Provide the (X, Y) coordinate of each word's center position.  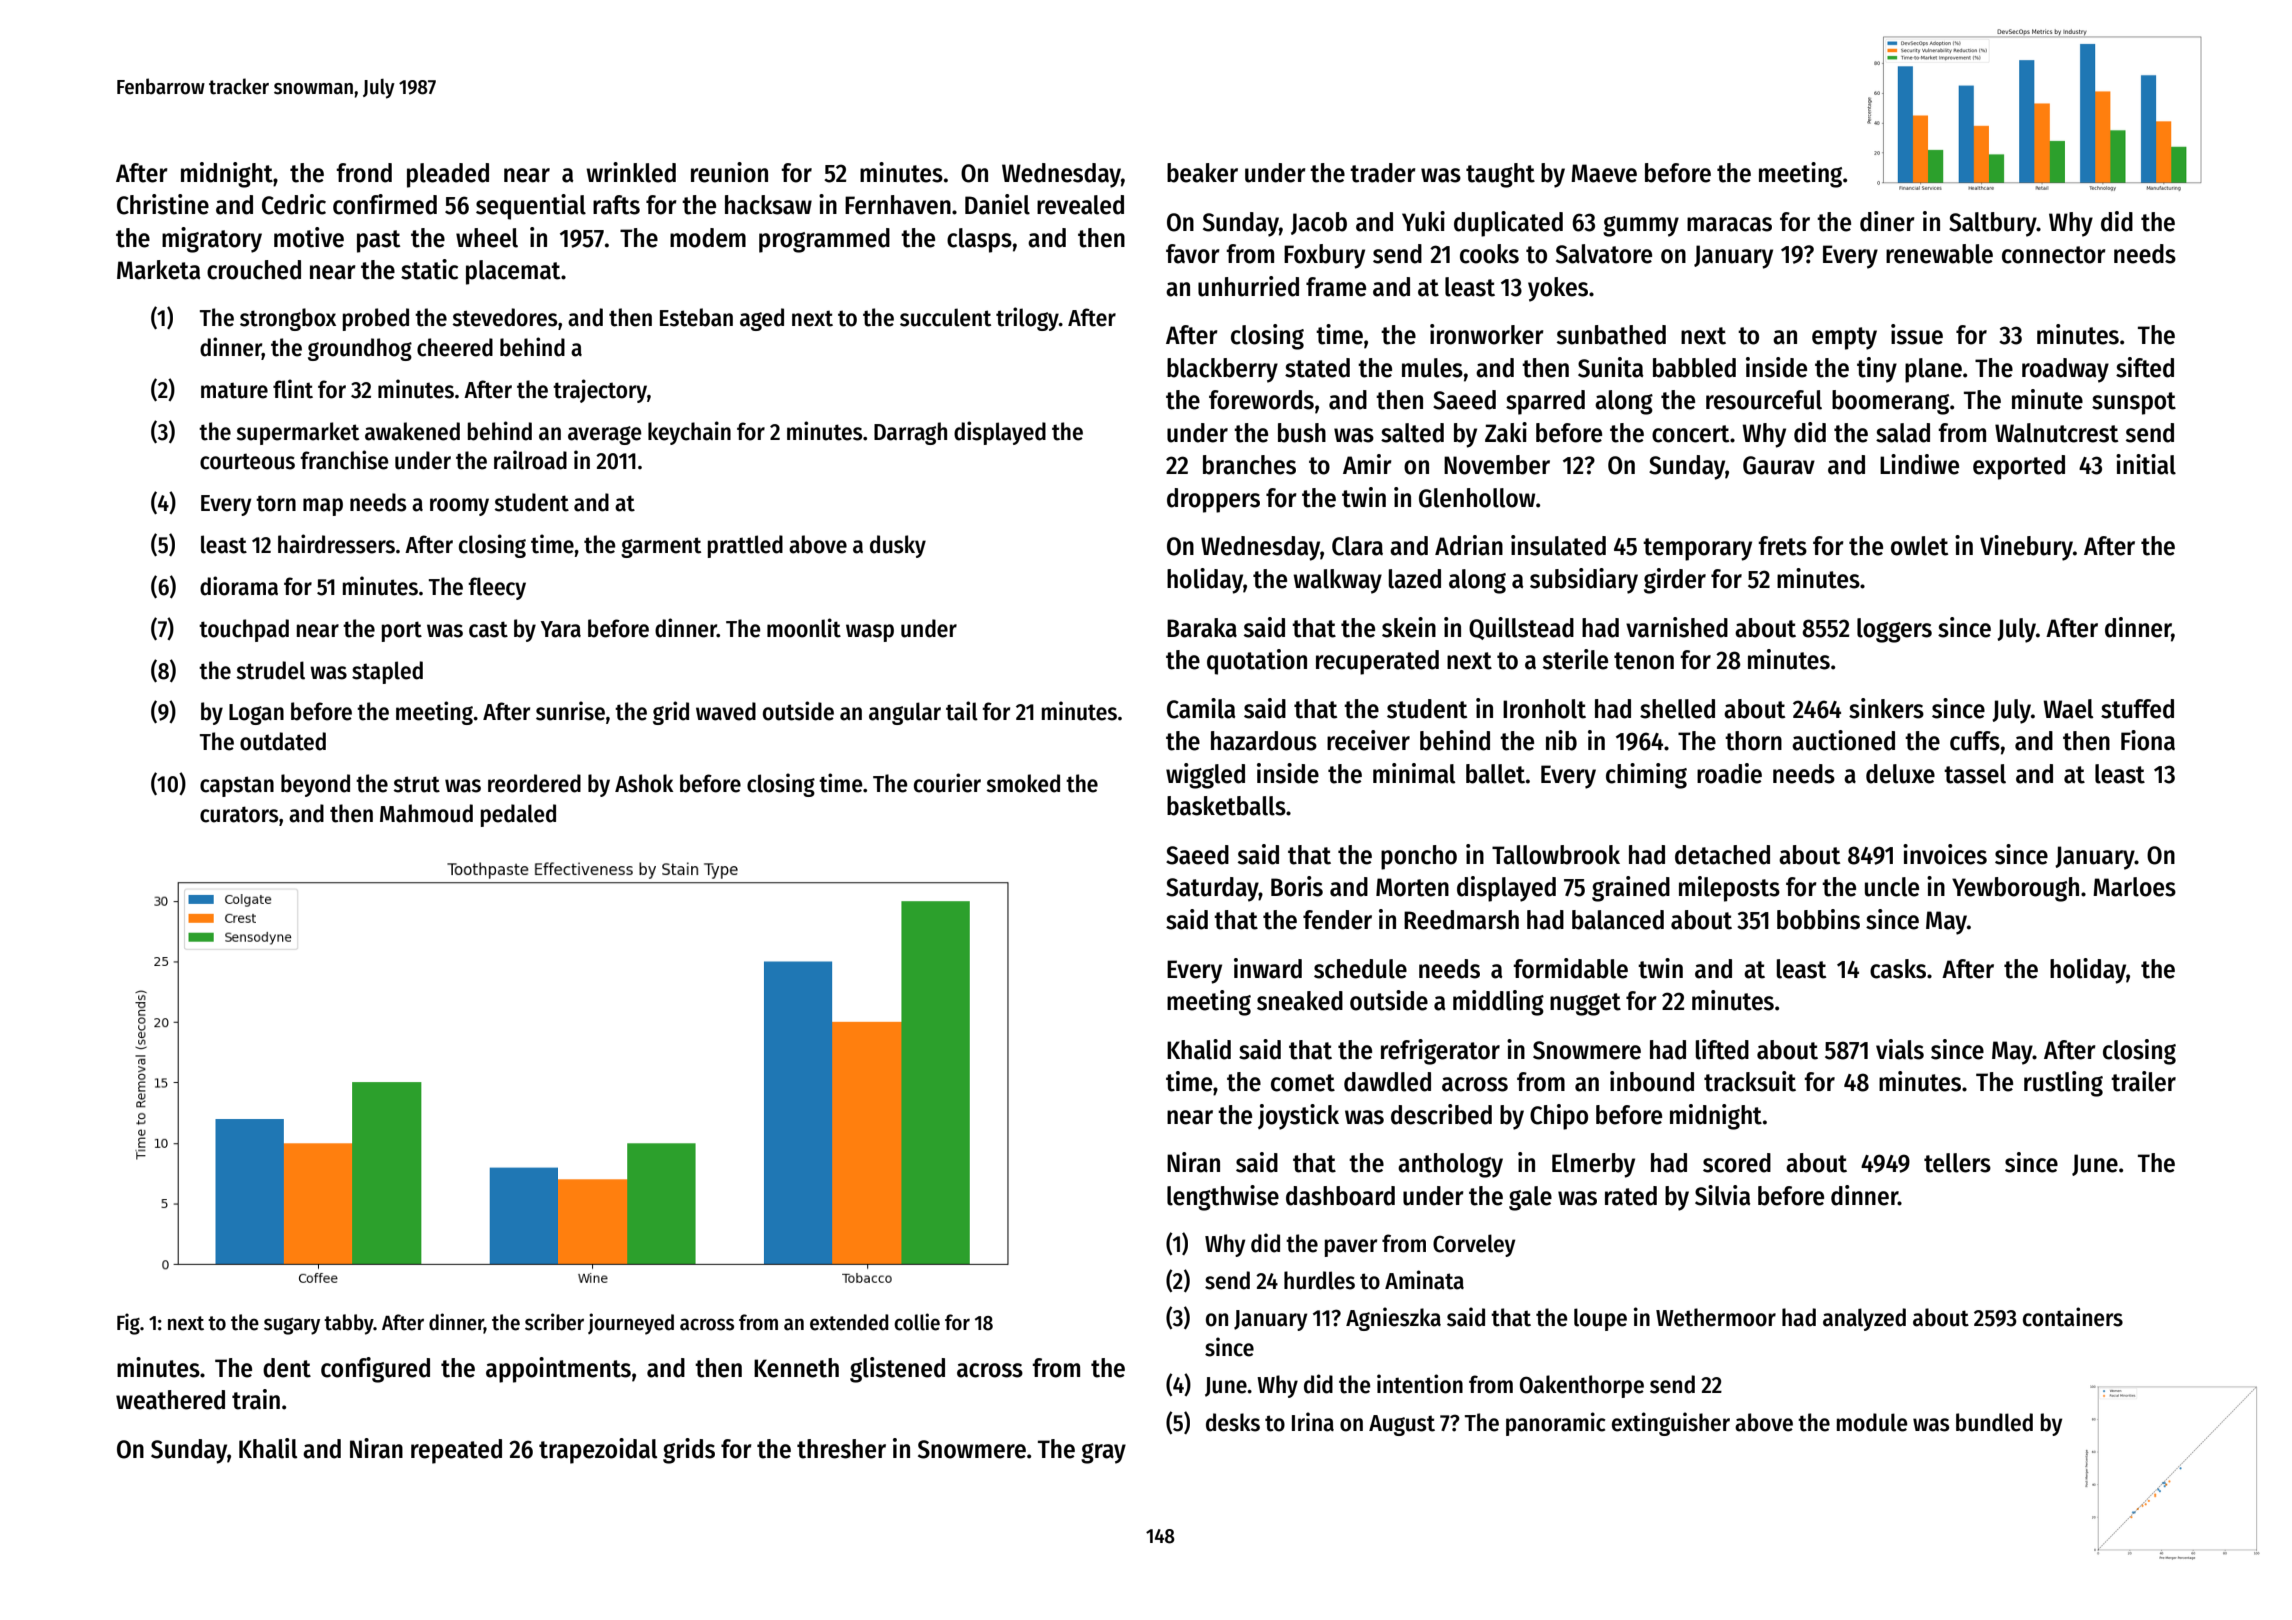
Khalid (1199, 1049)
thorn (1753, 741)
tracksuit (1750, 1081)
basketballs (1226, 806)
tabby (349, 1324)
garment (661, 547)
